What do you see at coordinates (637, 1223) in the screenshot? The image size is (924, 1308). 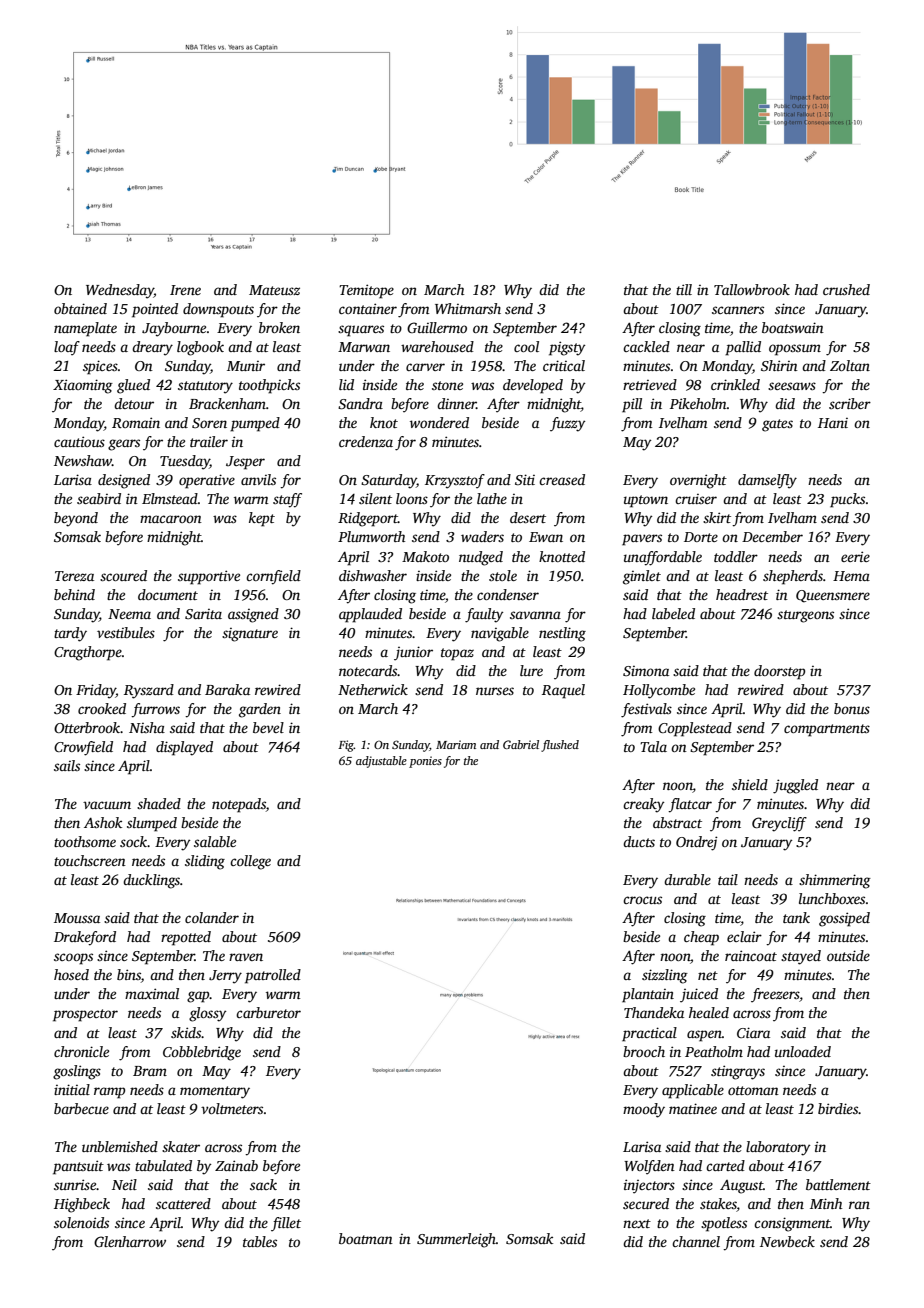 I see `next` at bounding box center [637, 1223].
